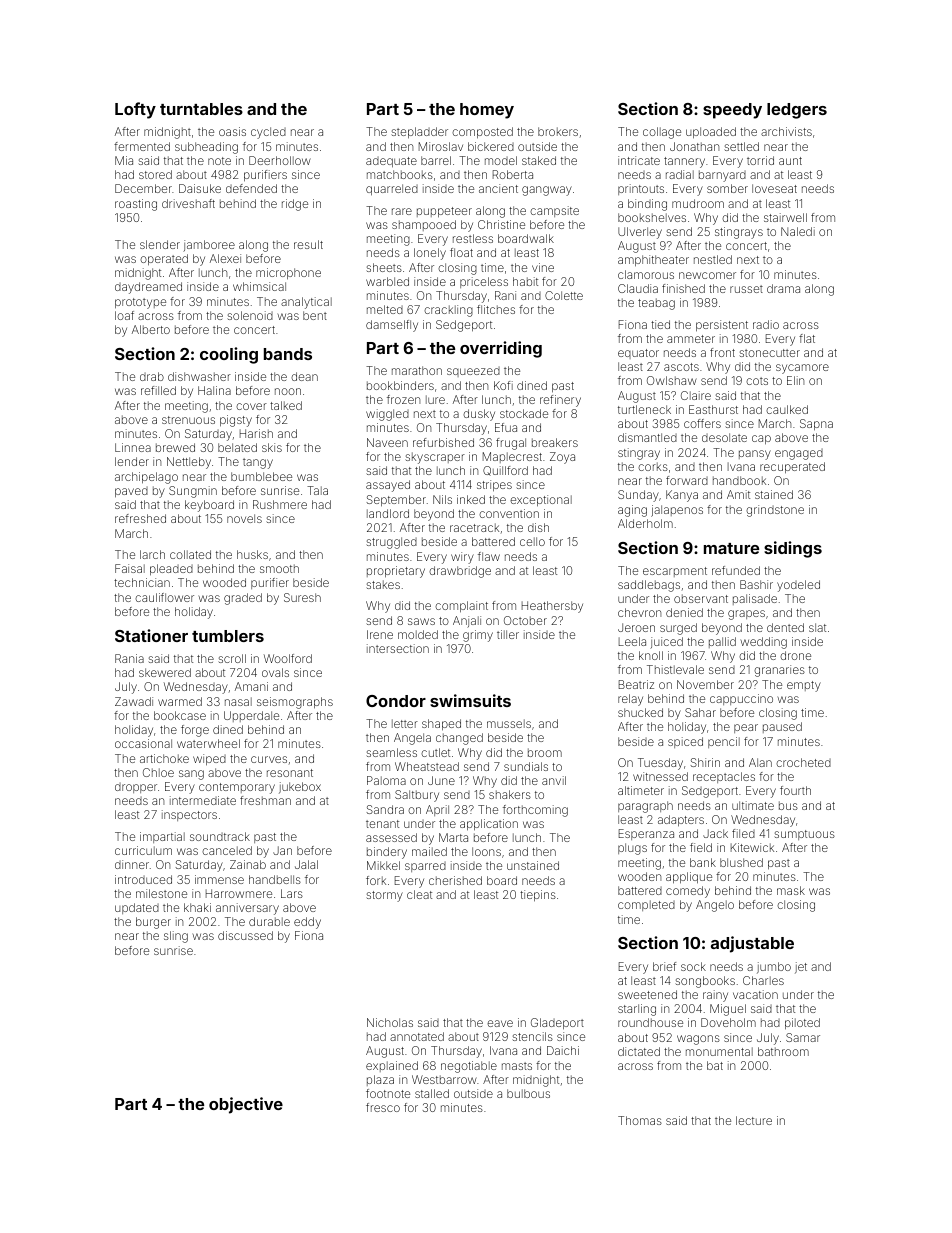 Image resolution: width=952 pixels, height=1233 pixels. I want to click on plaza, so click(380, 1080).
